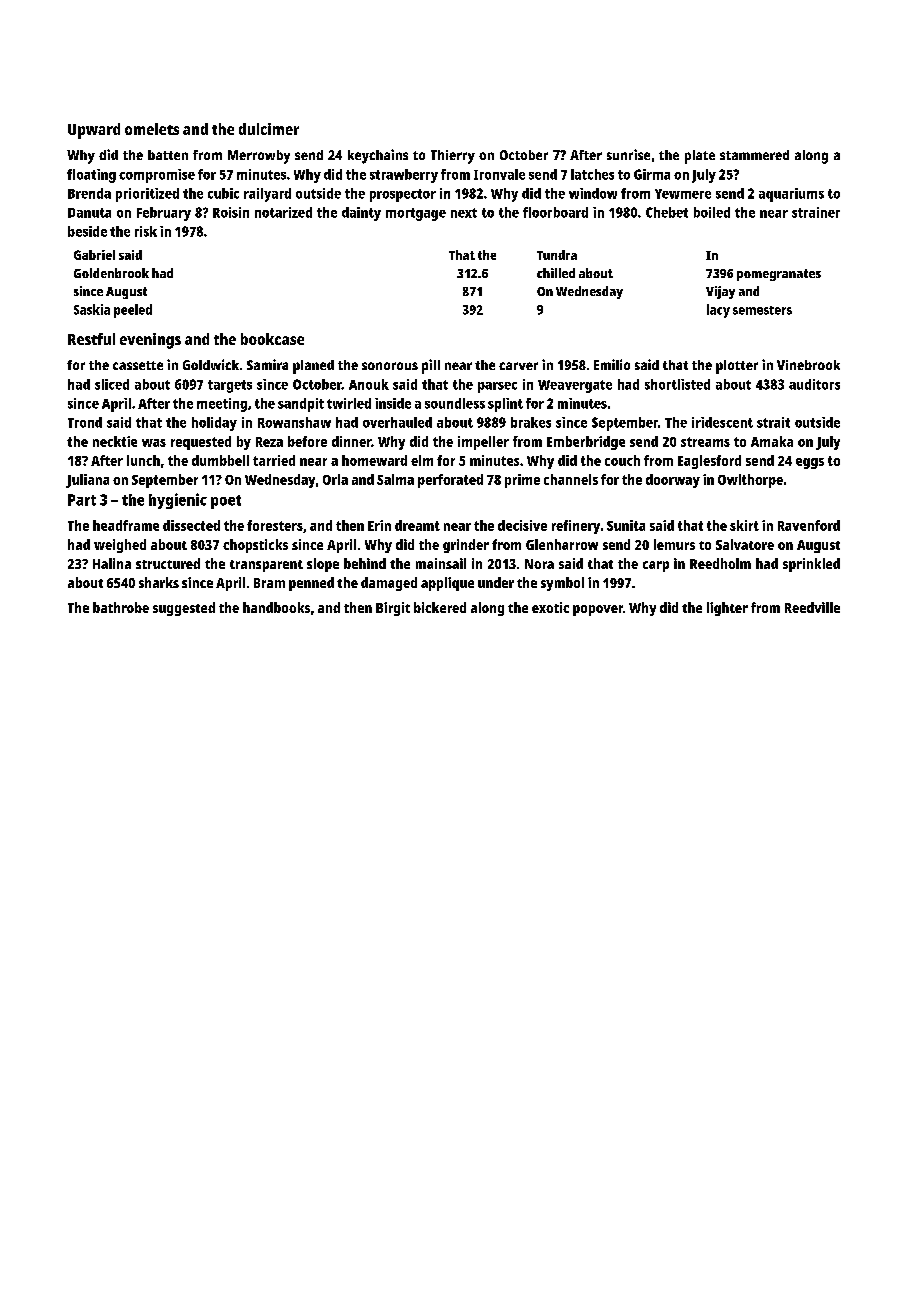  Describe the element at coordinates (522, 525) in the screenshot. I see `decisive` at that location.
